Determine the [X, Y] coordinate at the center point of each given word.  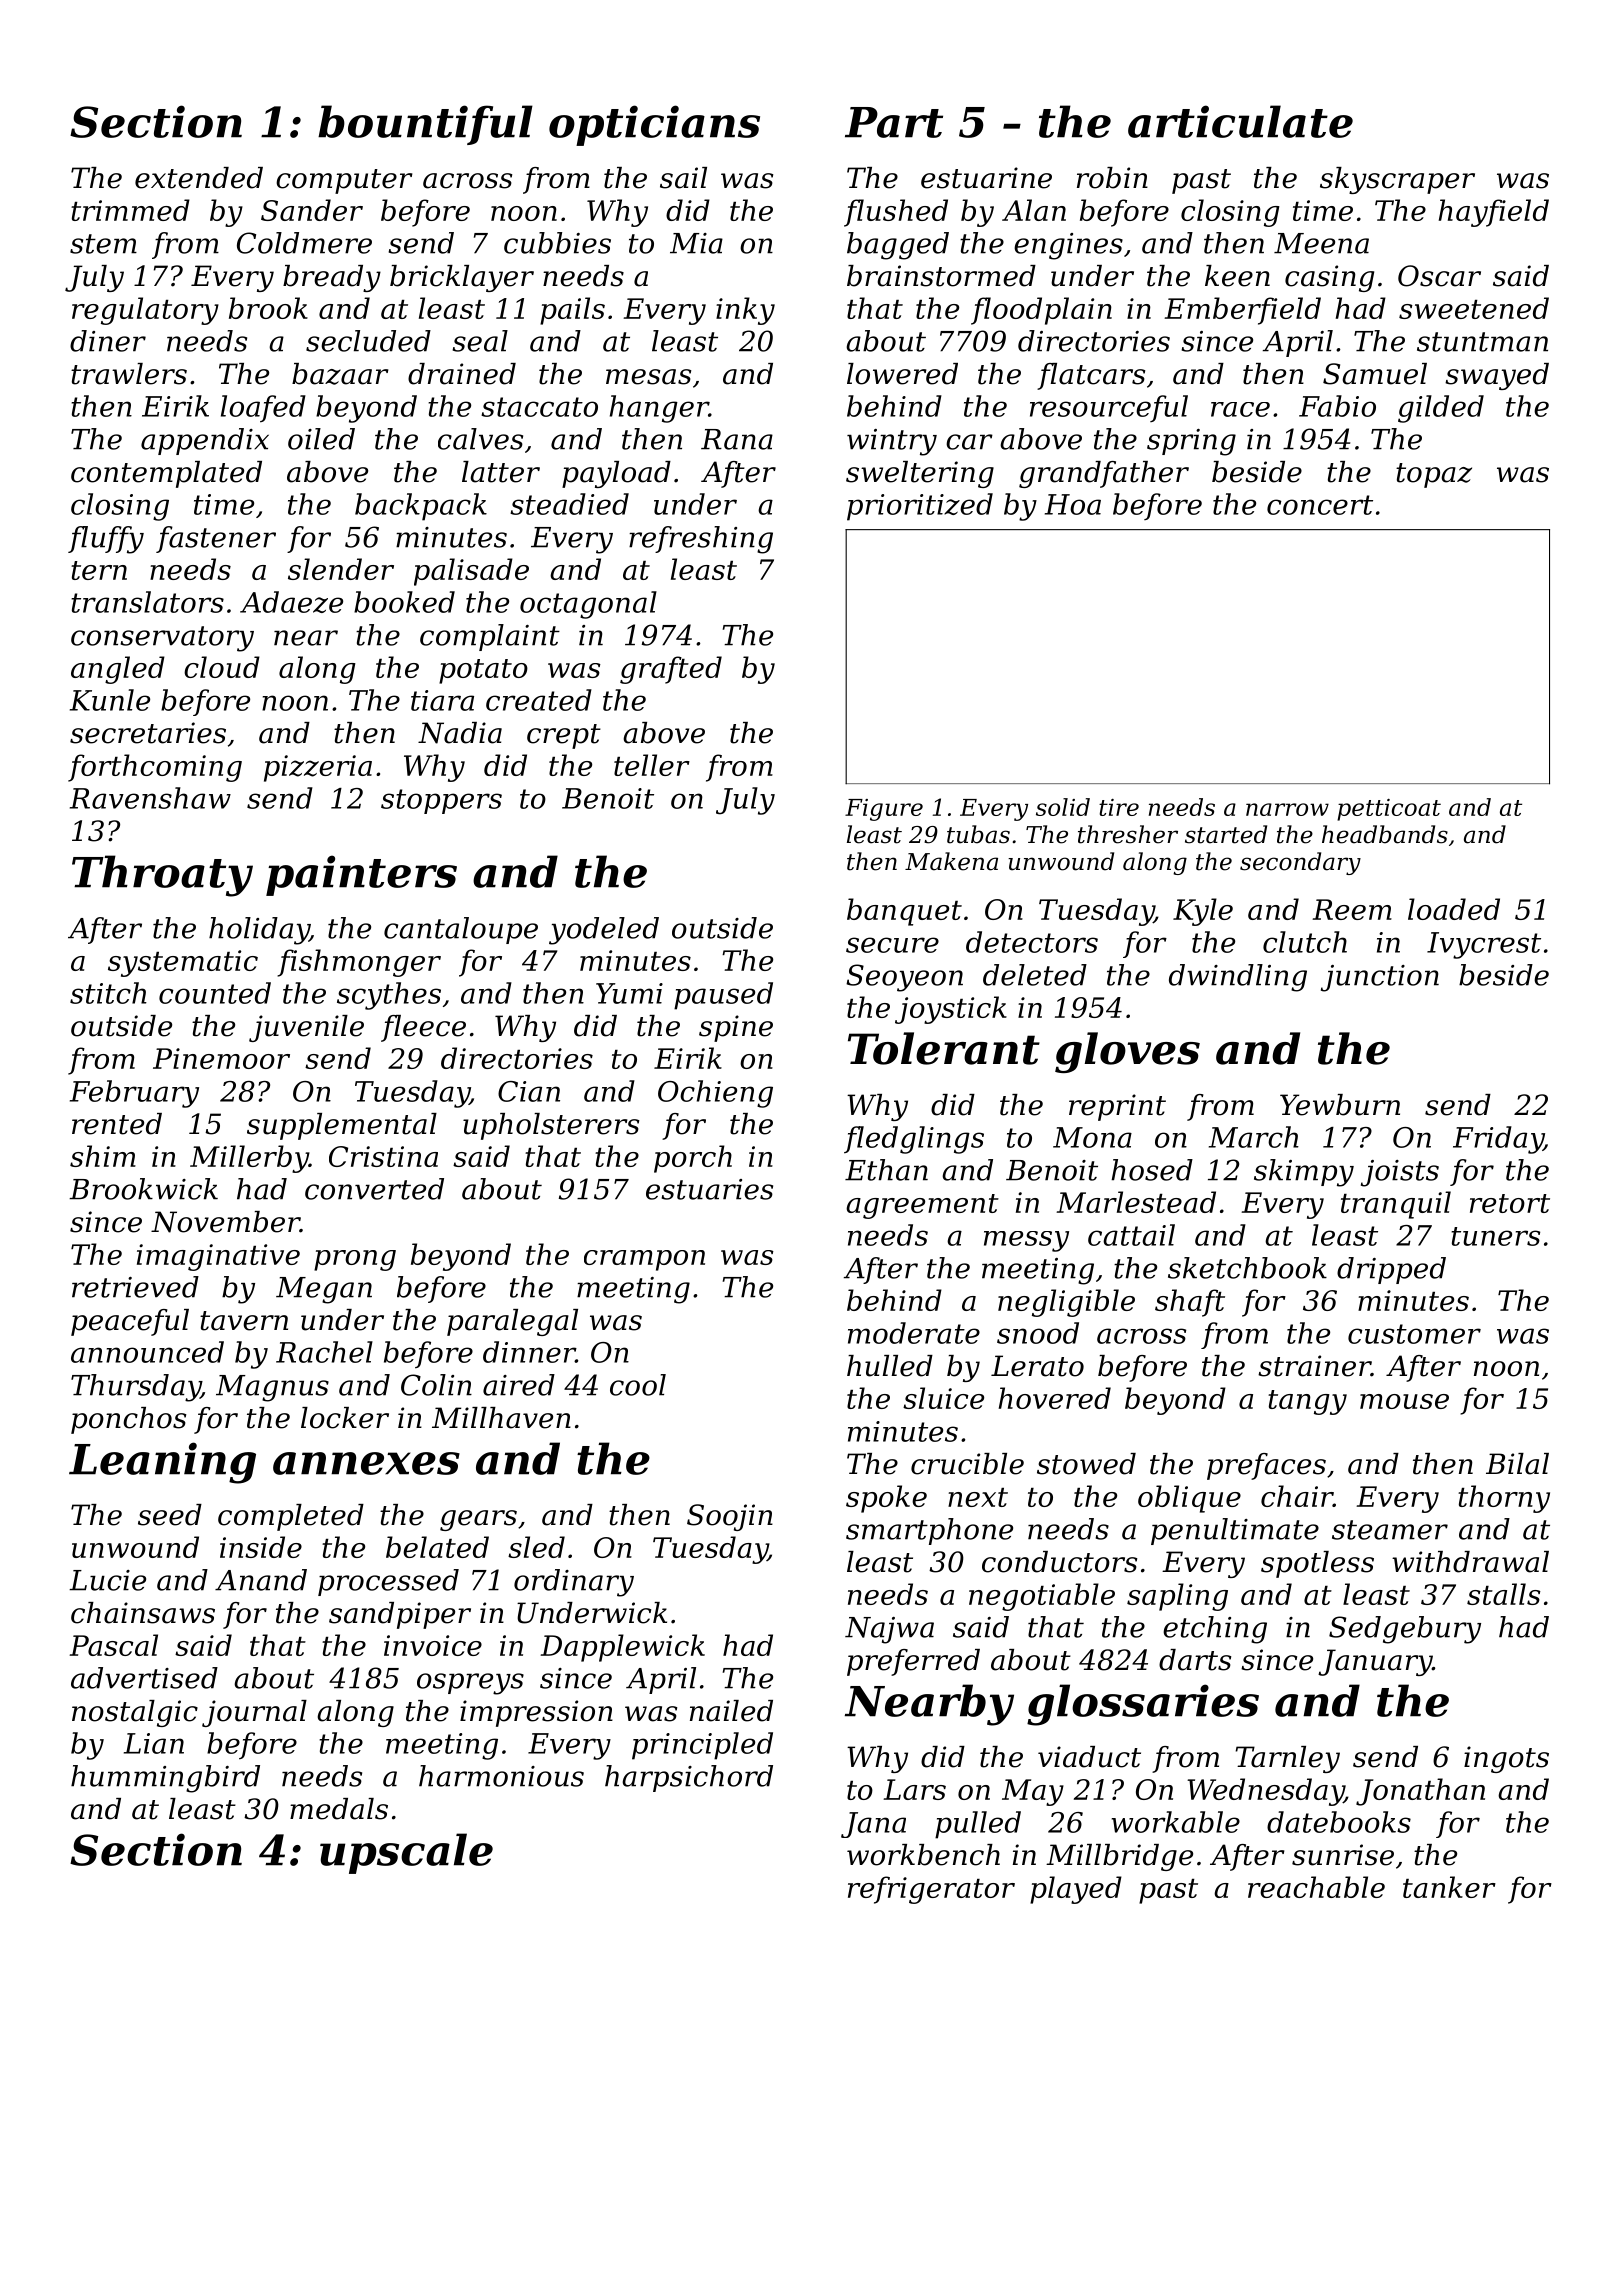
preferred [913, 1662]
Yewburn [1340, 1105]
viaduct [1089, 1757]
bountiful [425, 125]
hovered [1054, 1398]
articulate [1240, 121]
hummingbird [165, 1779]
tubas [978, 834]
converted [374, 1189]
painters [361, 875]
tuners [1495, 1236]
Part [894, 122]
